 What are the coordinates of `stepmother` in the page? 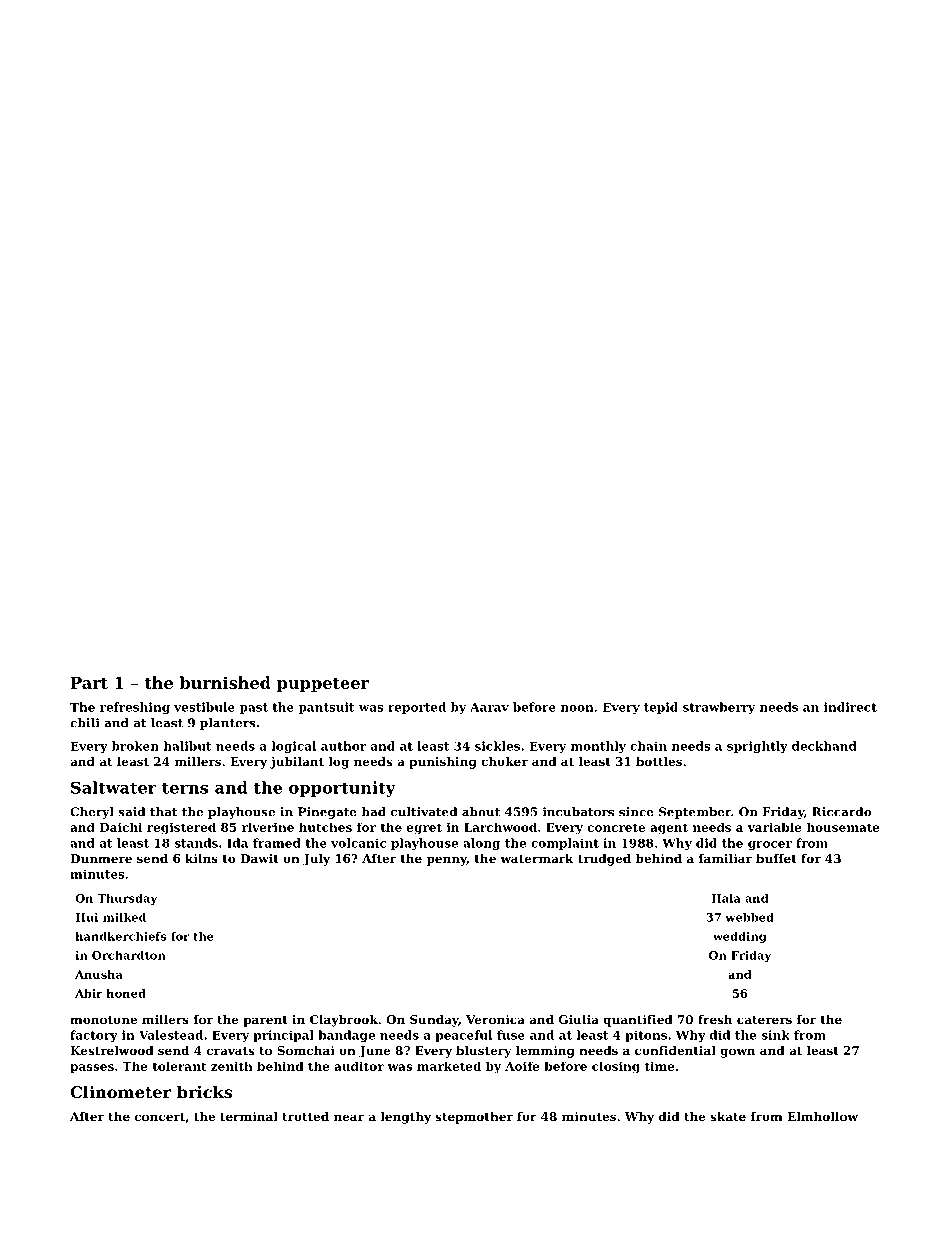 It's located at (474, 1118).
